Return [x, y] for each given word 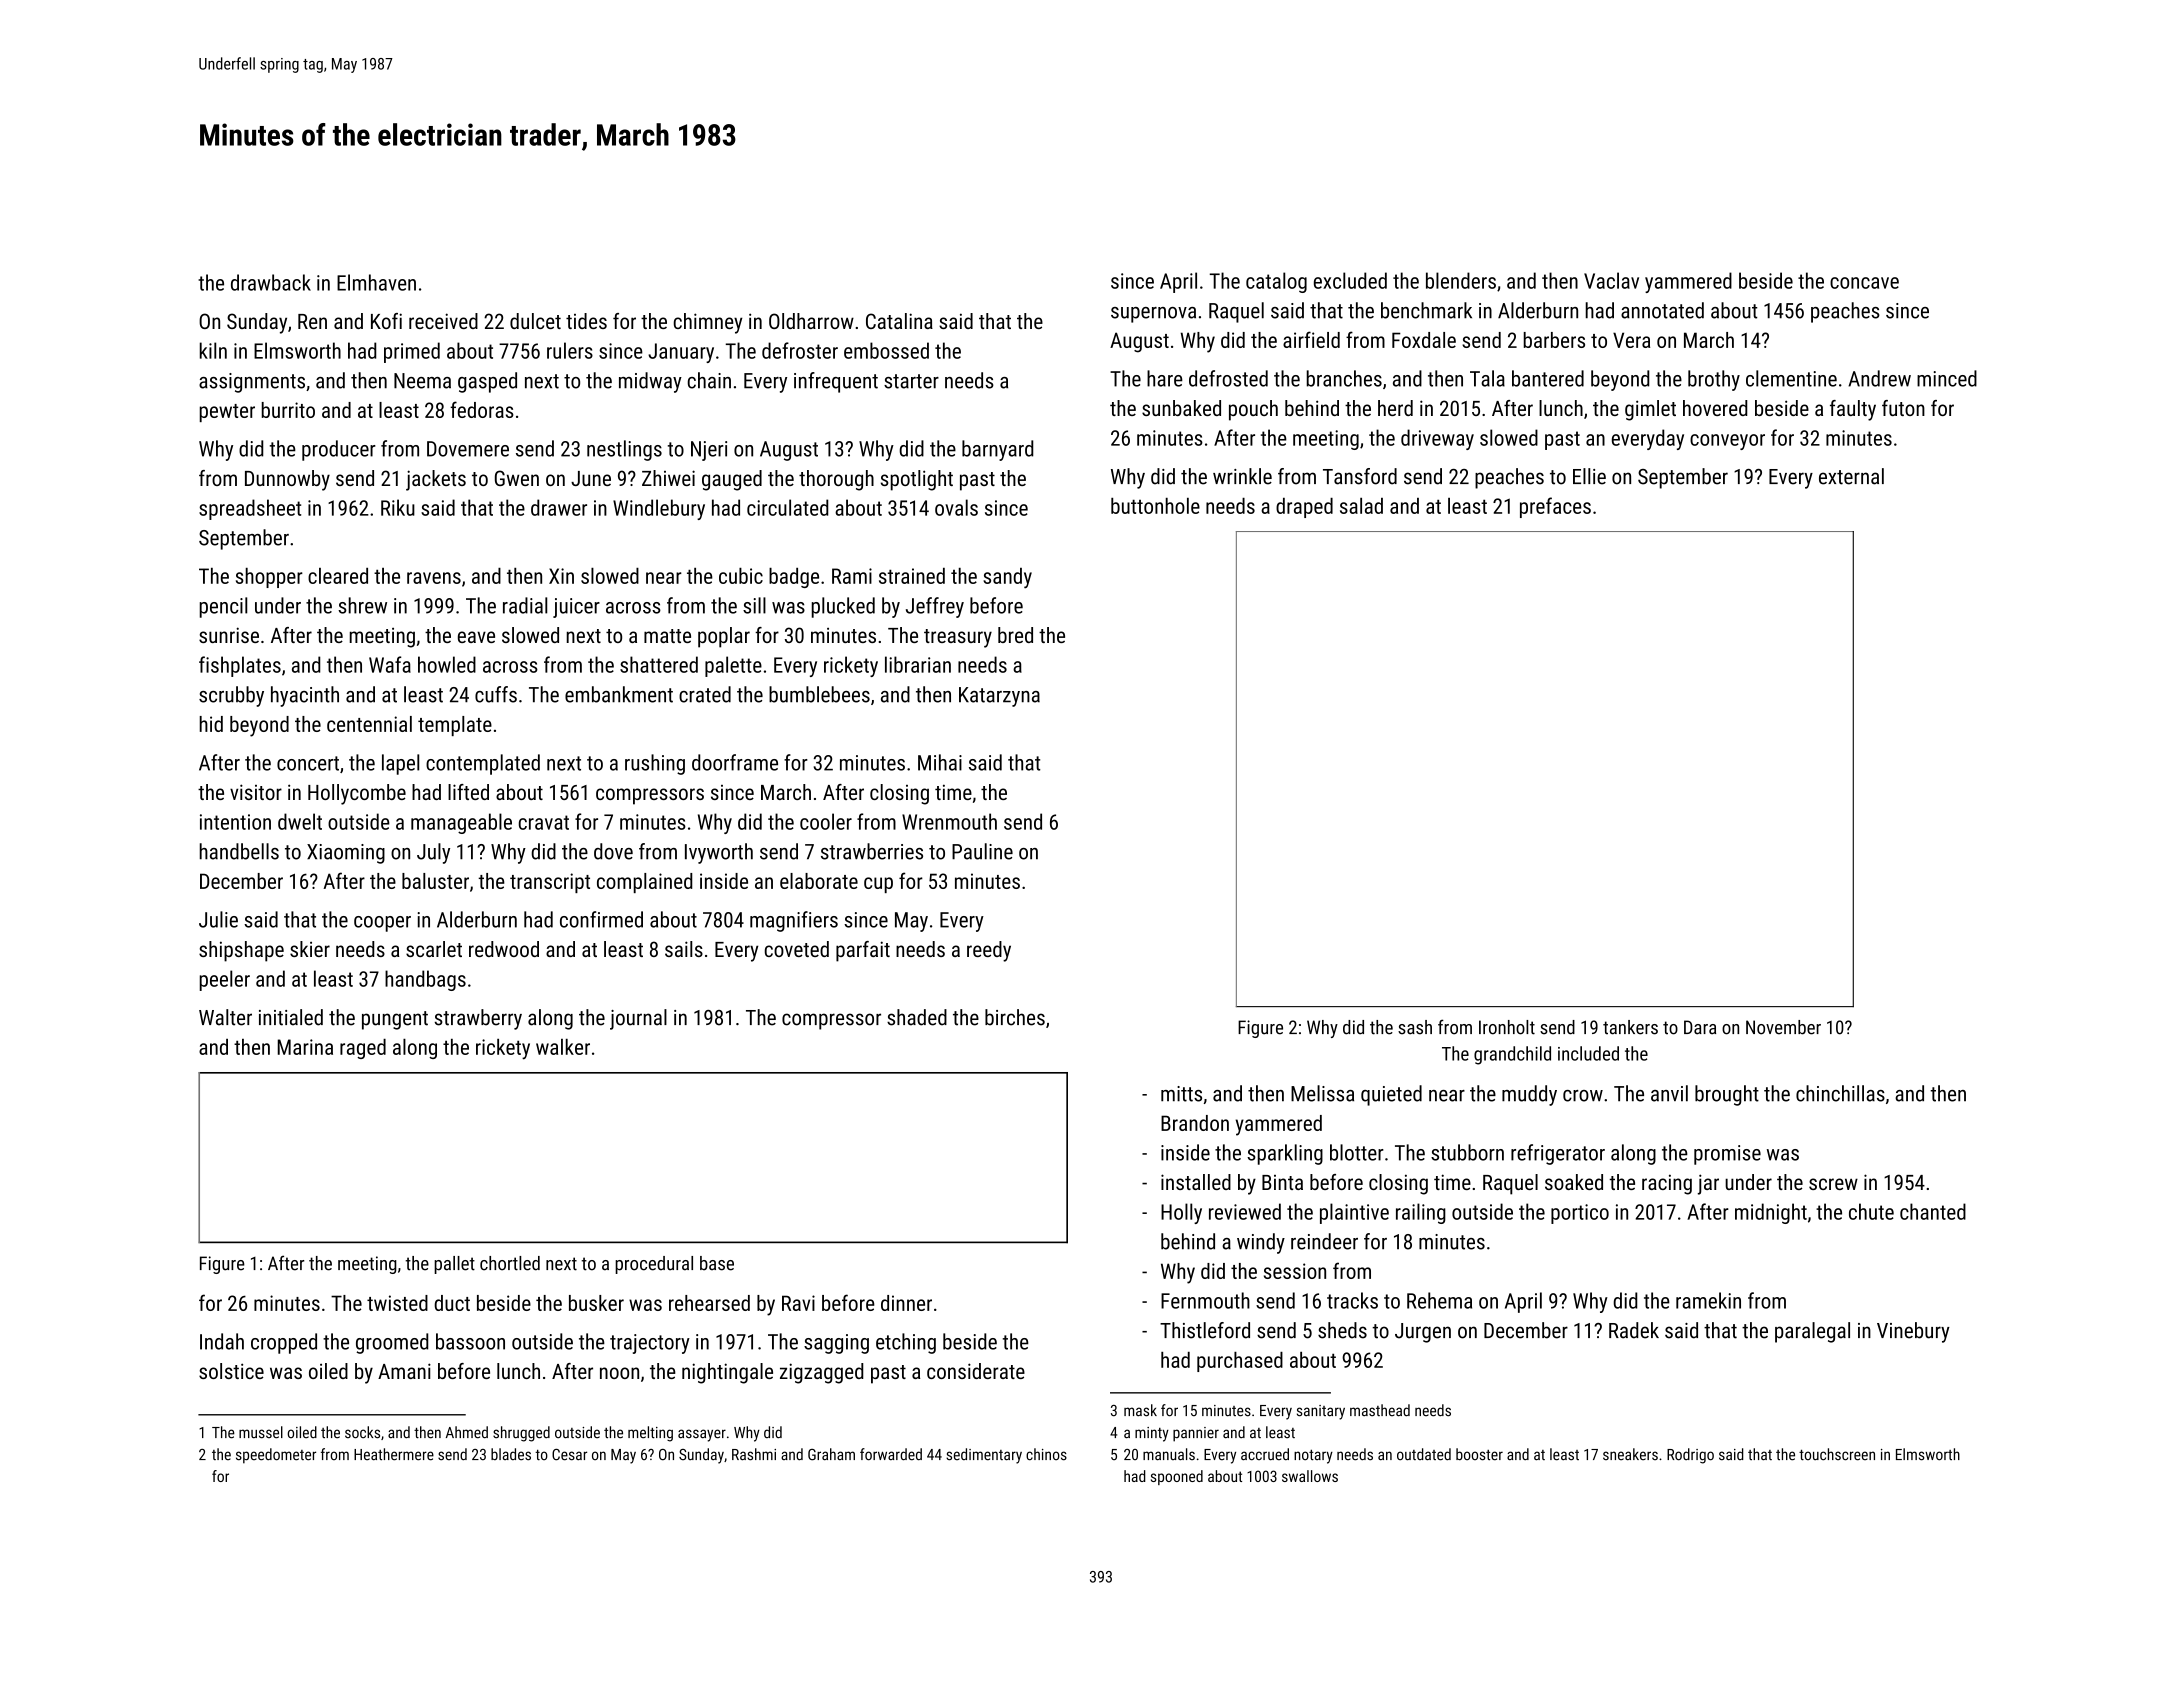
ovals [956, 507]
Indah [222, 1341]
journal [638, 1019]
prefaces [1555, 507]
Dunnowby [287, 480]
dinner [906, 1303]
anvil [1669, 1093]
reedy [989, 951]
